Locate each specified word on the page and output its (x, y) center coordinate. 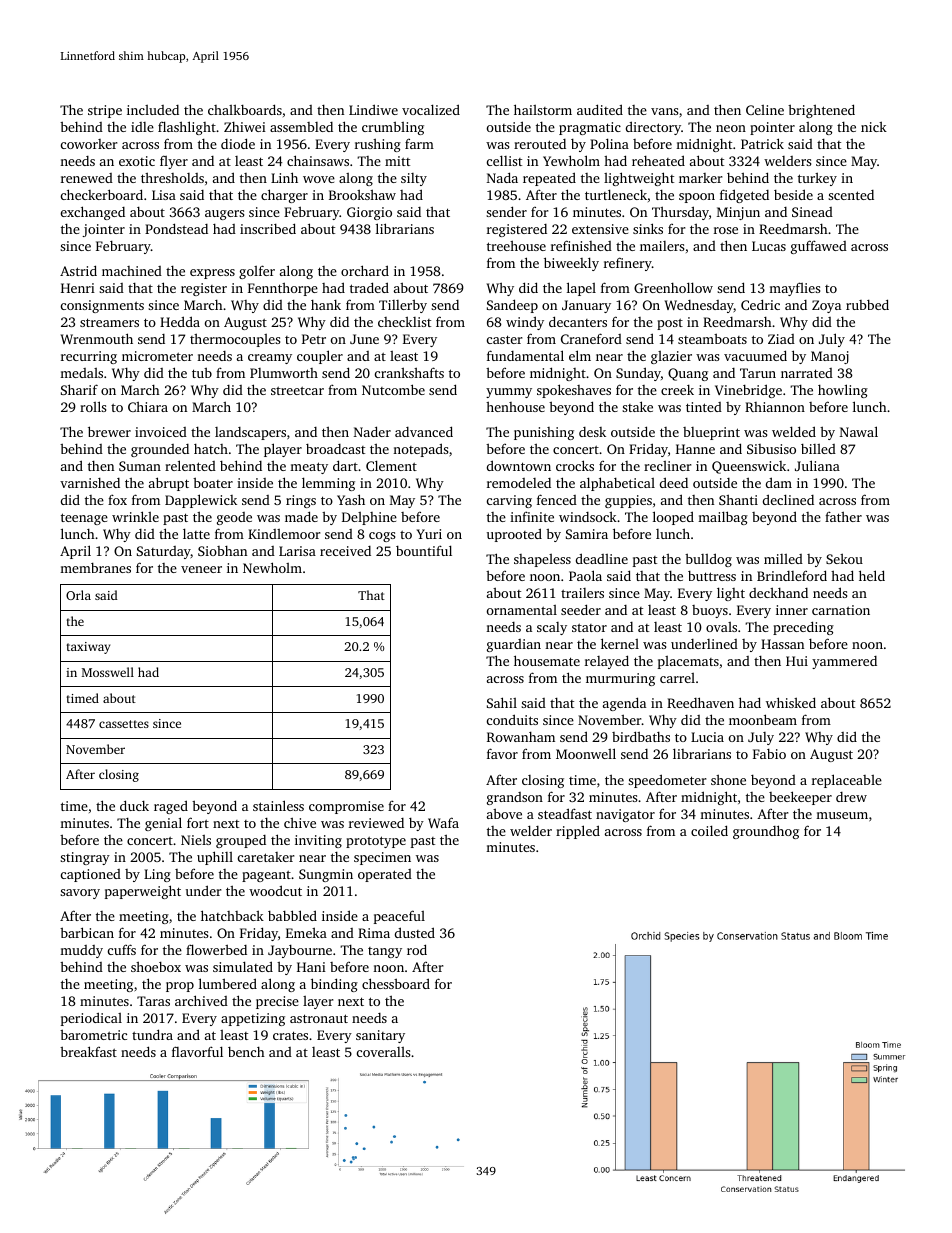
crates (290, 1035)
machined (132, 271)
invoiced (161, 432)
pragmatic (590, 128)
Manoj (830, 357)
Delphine (369, 518)
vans (664, 111)
